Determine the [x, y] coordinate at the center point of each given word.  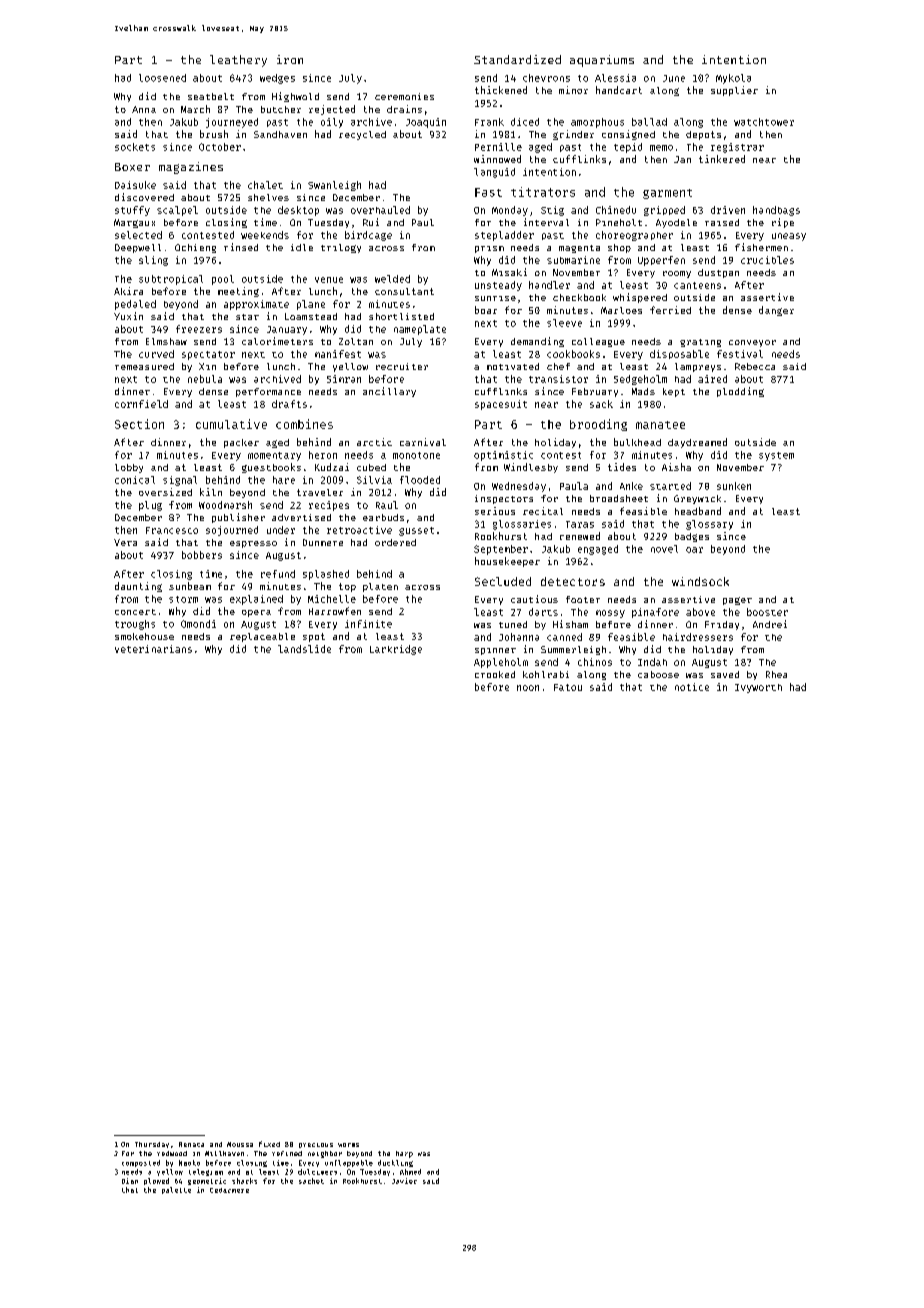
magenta [579, 249]
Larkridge [396, 650]
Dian [130, 1181]
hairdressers [698, 637]
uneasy [789, 237]
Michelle [332, 599]
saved [725, 674]
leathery [238, 61]
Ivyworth [758, 688]
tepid [628, 148]
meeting [238, 292]
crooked [495, 674]
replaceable [262, 637]
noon [528, 688]
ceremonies [404, 96]
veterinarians [153, 649]
